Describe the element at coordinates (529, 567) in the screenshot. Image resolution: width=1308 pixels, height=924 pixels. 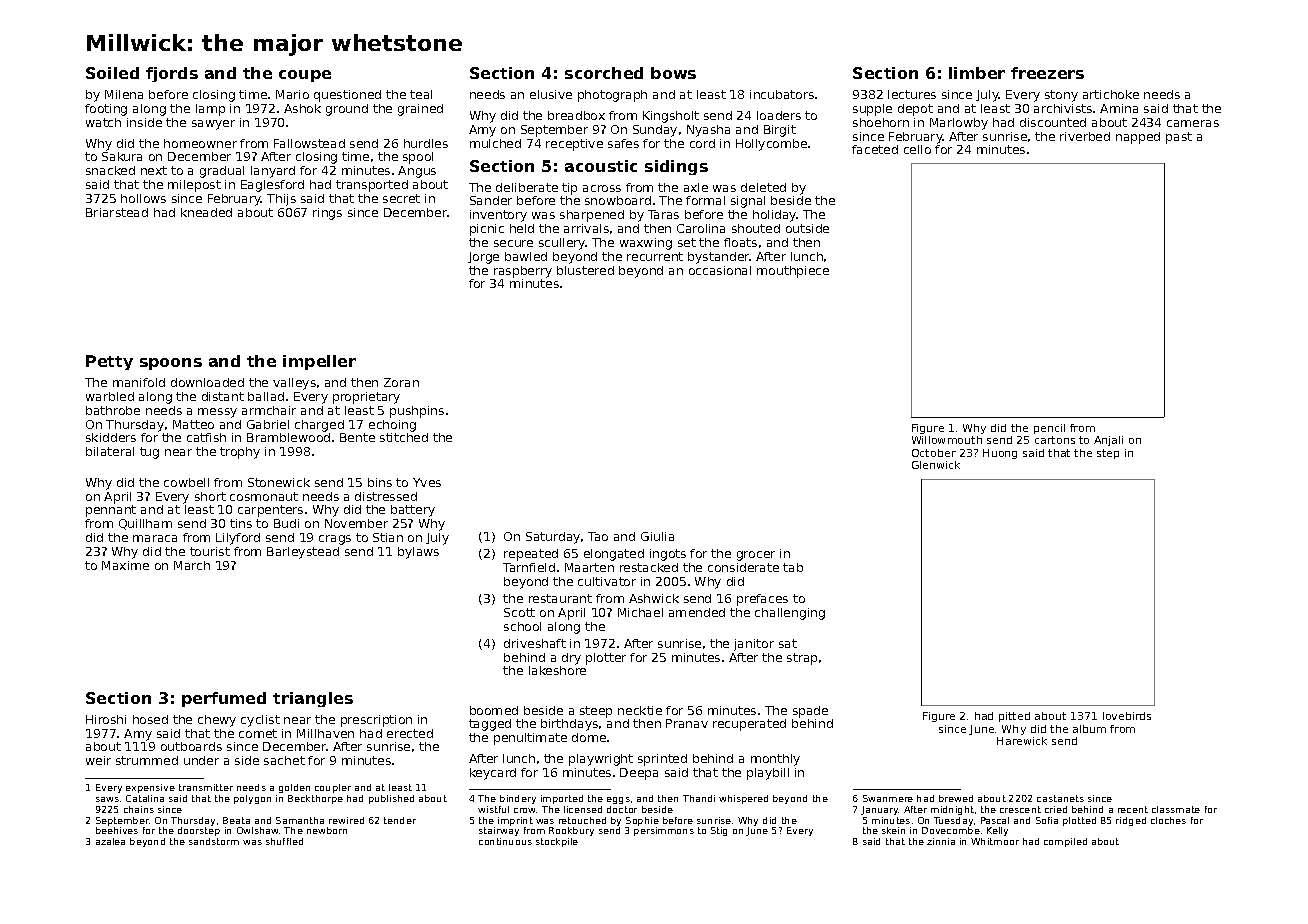
I see `Tarnfield` at that location.
